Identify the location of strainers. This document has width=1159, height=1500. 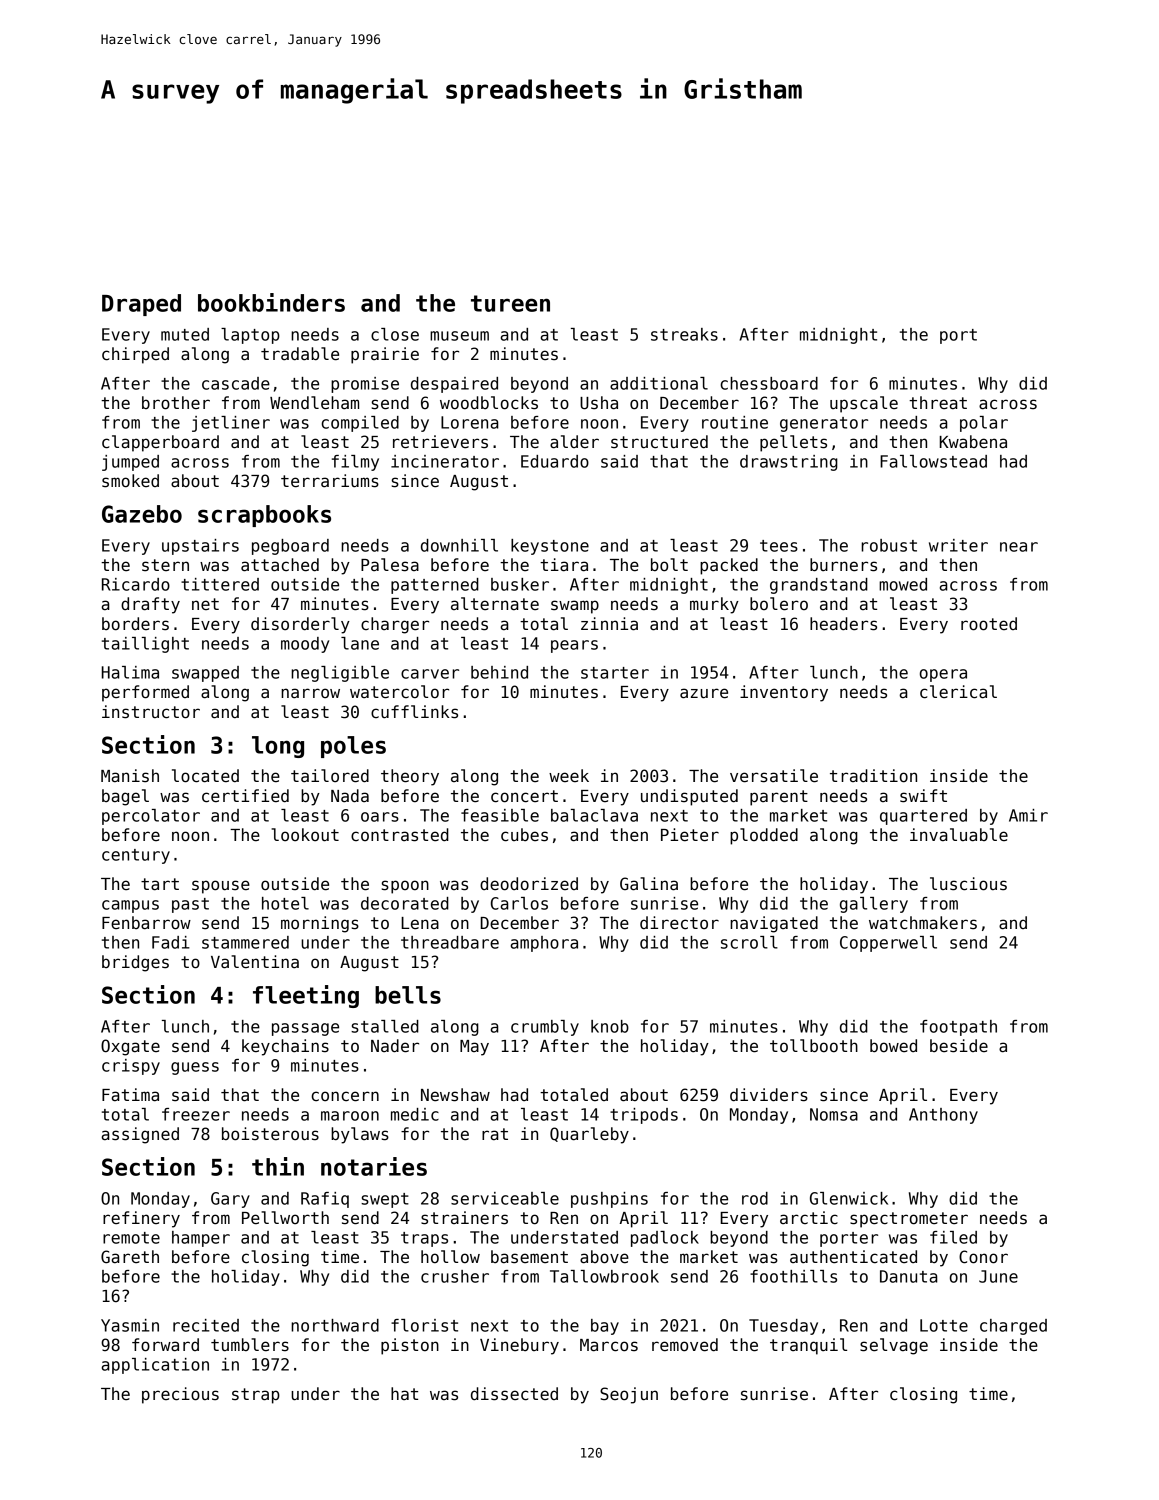
(464, 1218).
